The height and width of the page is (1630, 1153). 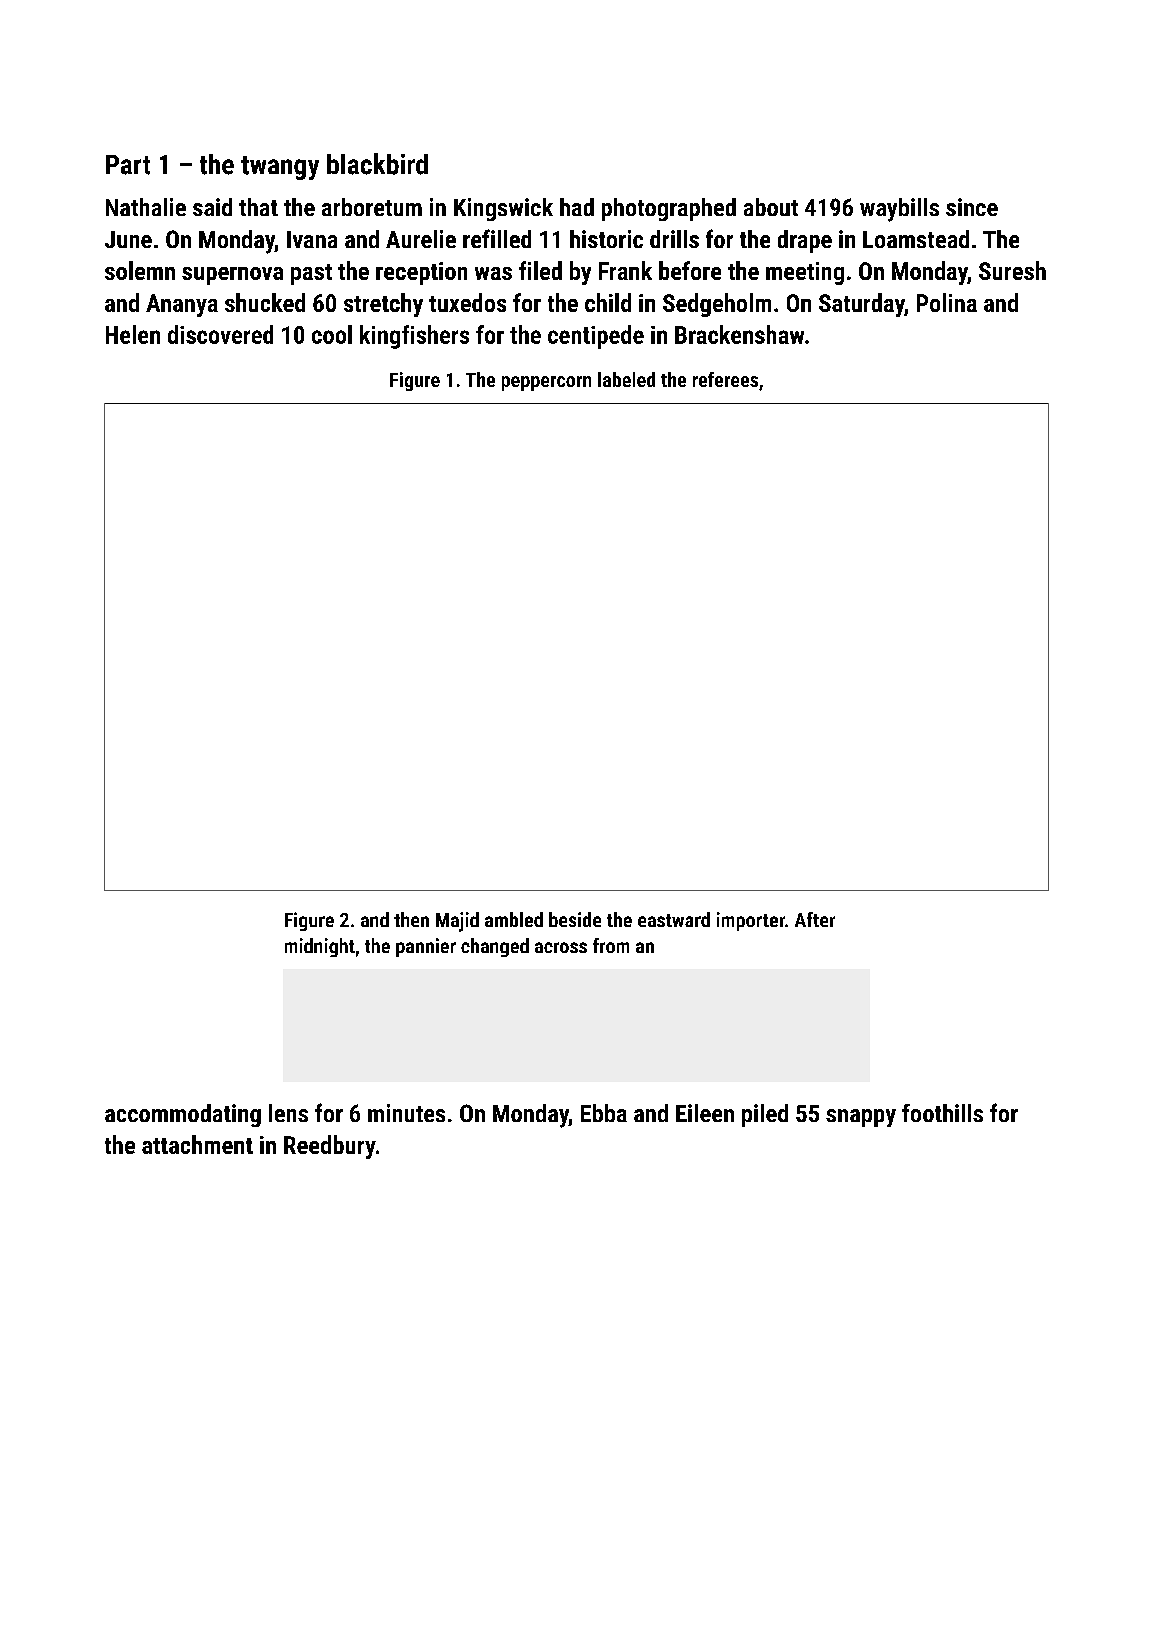 What do you see at coordinates (899, 210) in the page?
I see `waybills` at bounding box center [899, 210].
